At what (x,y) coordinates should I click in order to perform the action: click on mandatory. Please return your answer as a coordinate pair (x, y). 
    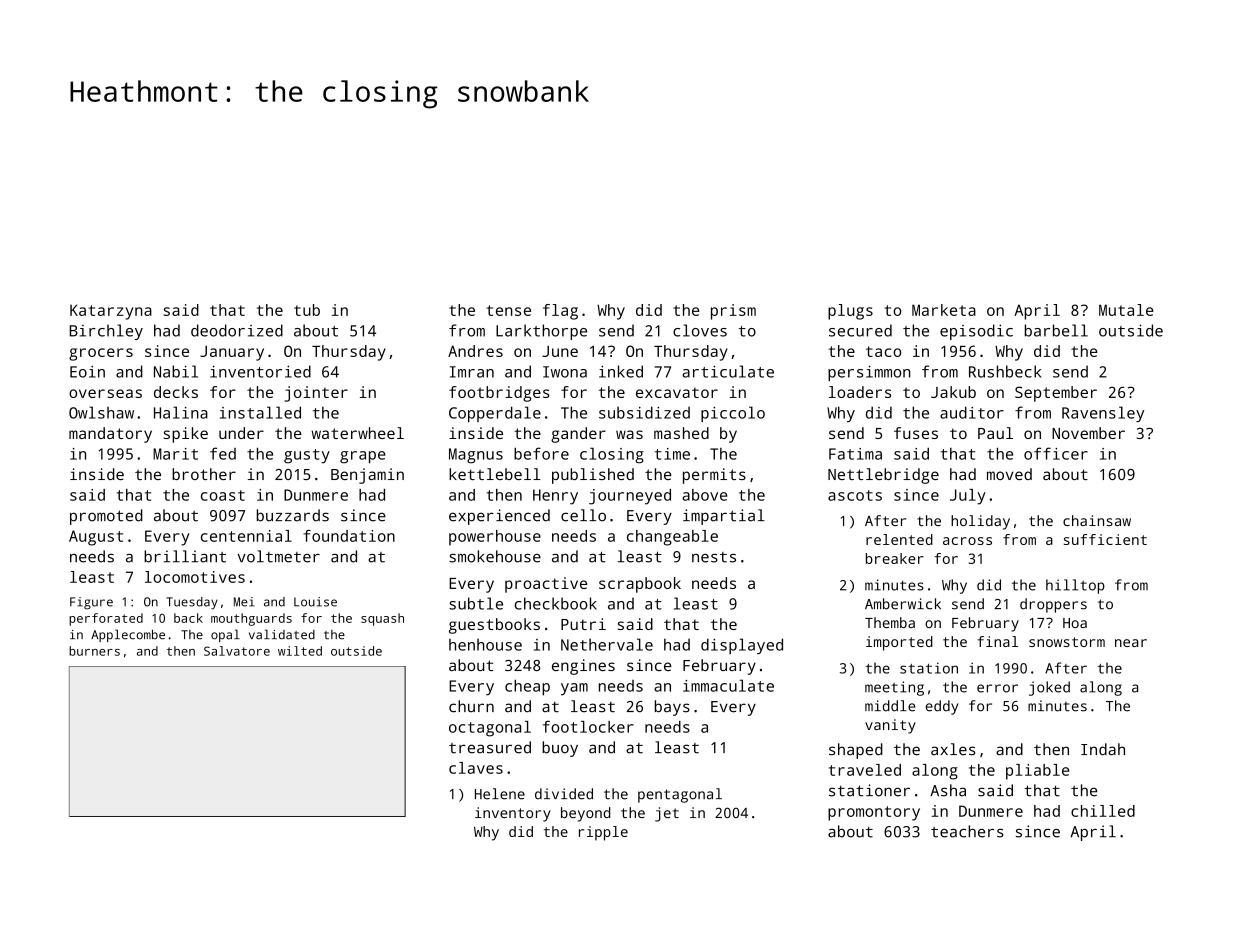
    Looking at the image, I should click on (110, 435).
